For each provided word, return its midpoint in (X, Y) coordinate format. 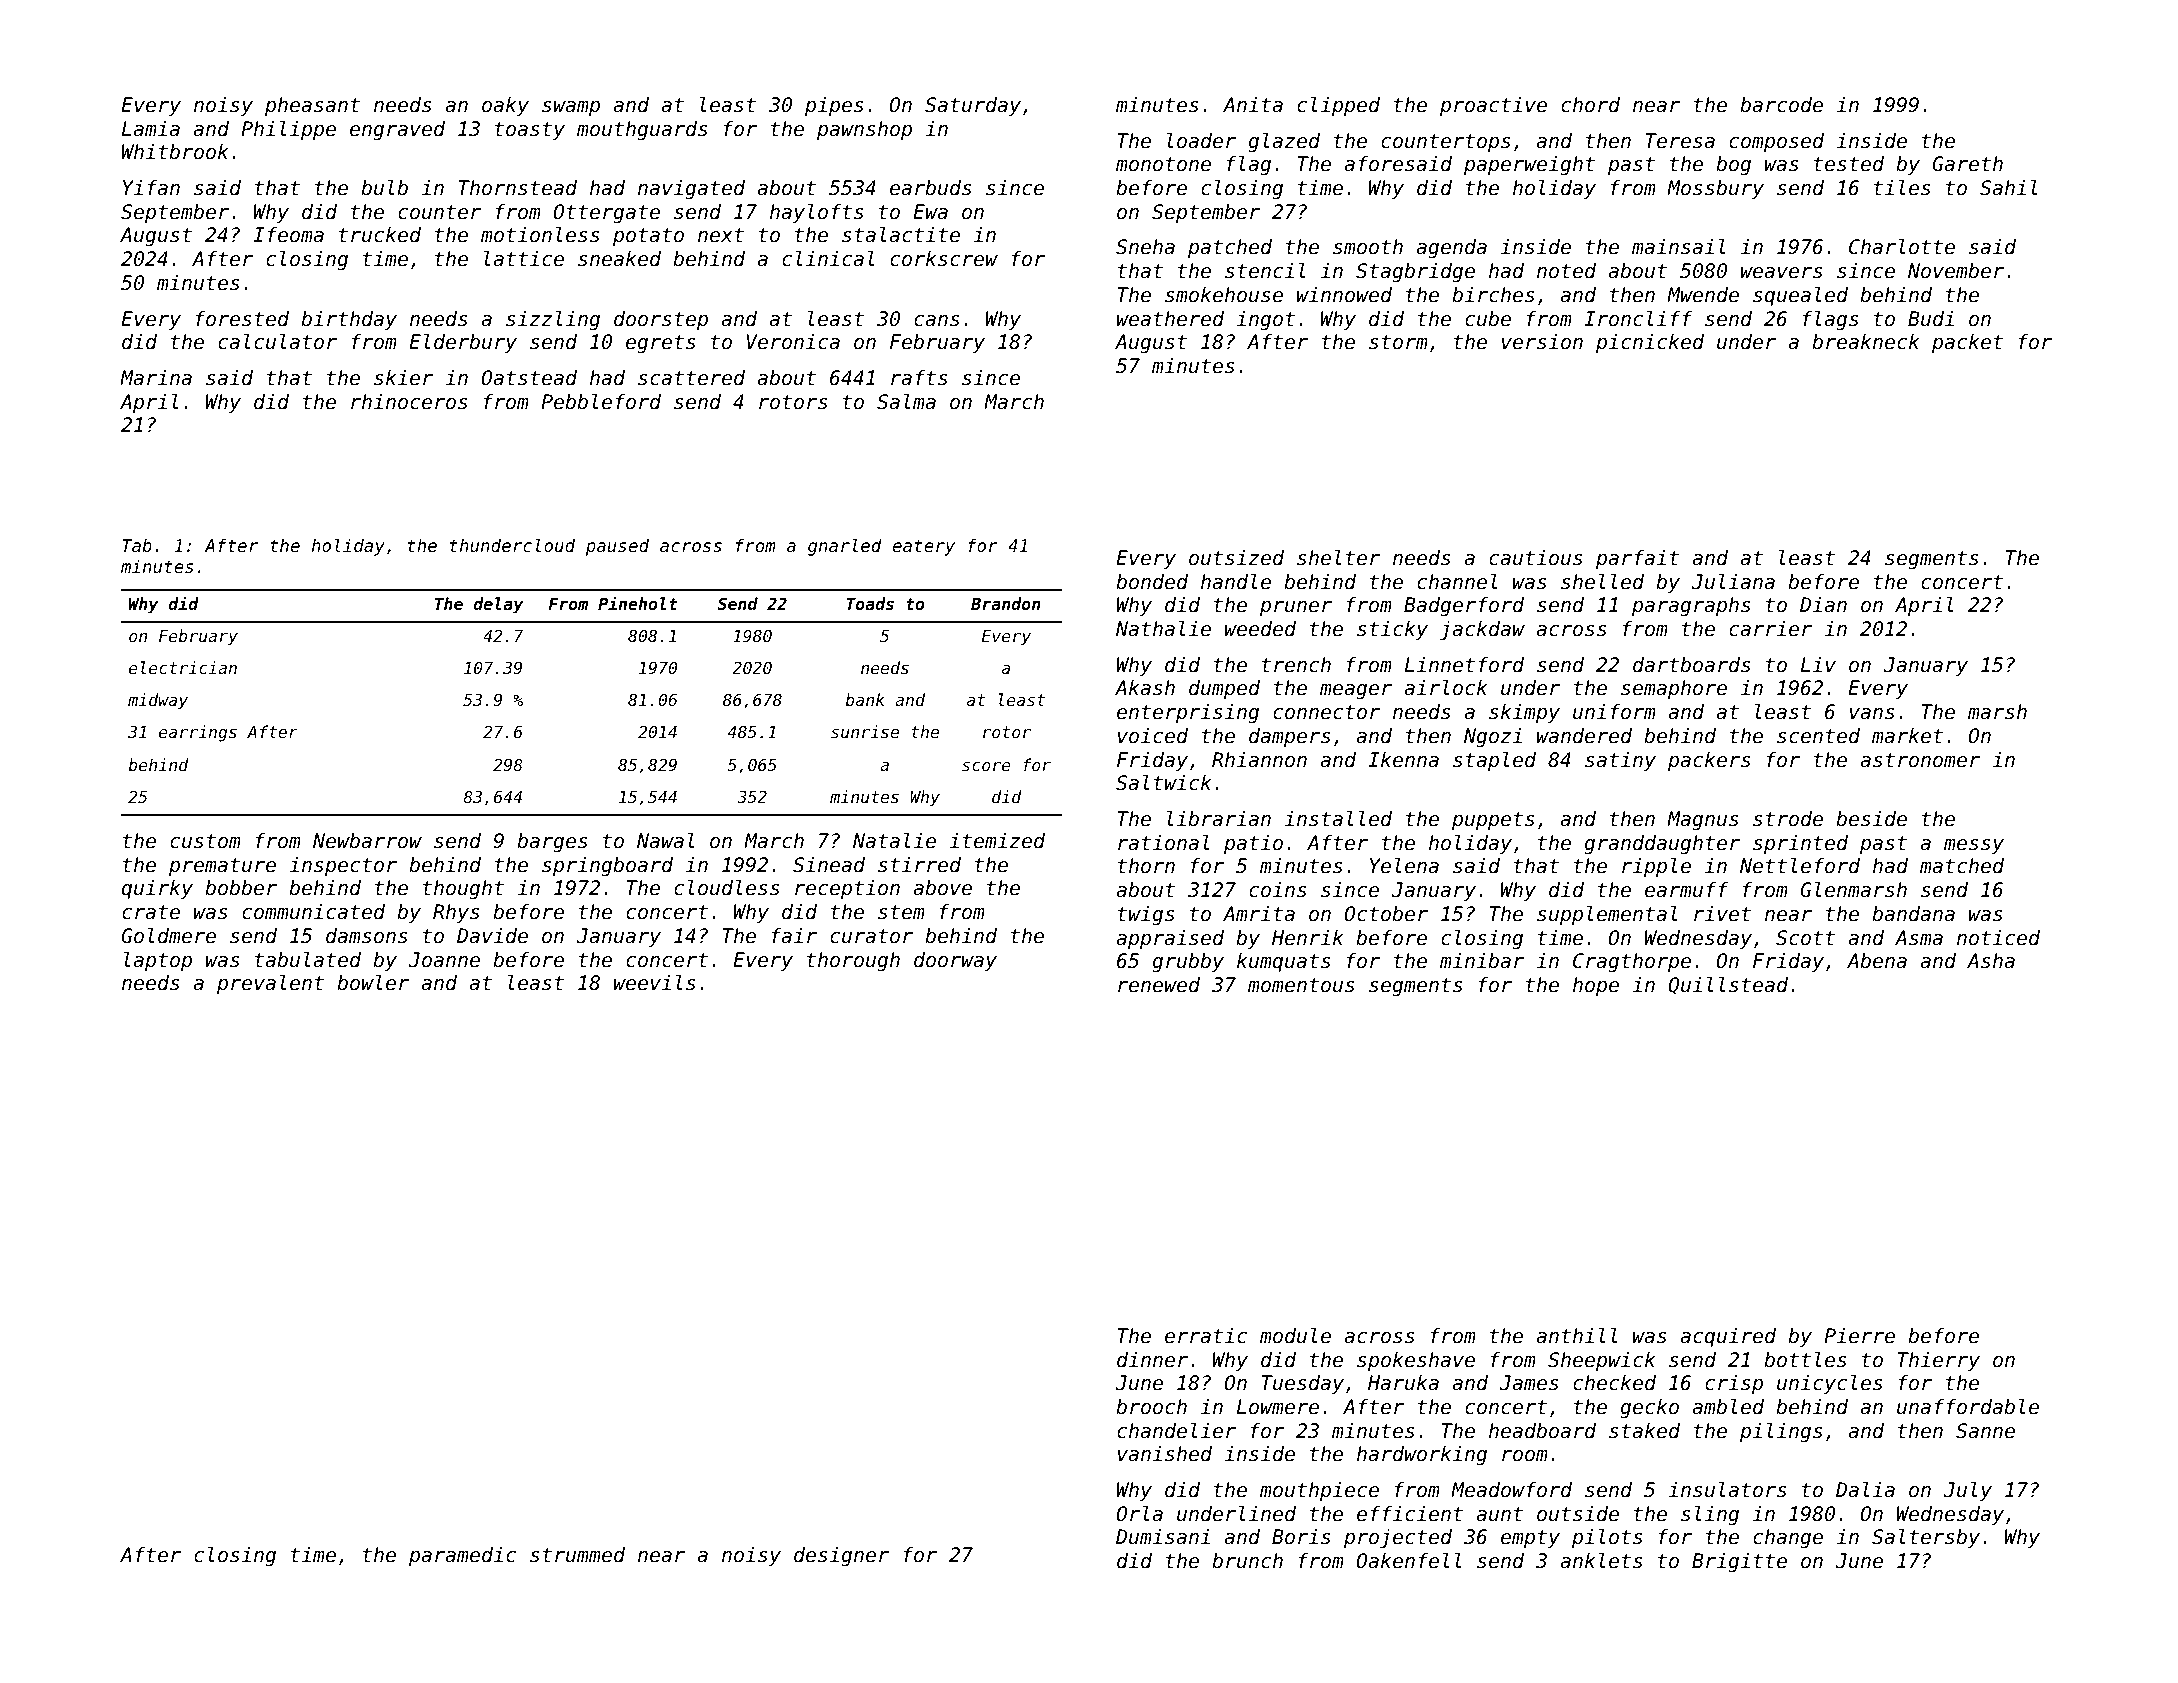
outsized (1236, 558)
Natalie (894, 840)
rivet (1722, 914)
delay (498, 605)
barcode (1781, 105)
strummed (577, 1555)
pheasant (312, 106)
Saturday (973, 106)
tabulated (308, 959)
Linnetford (1464, 665)
